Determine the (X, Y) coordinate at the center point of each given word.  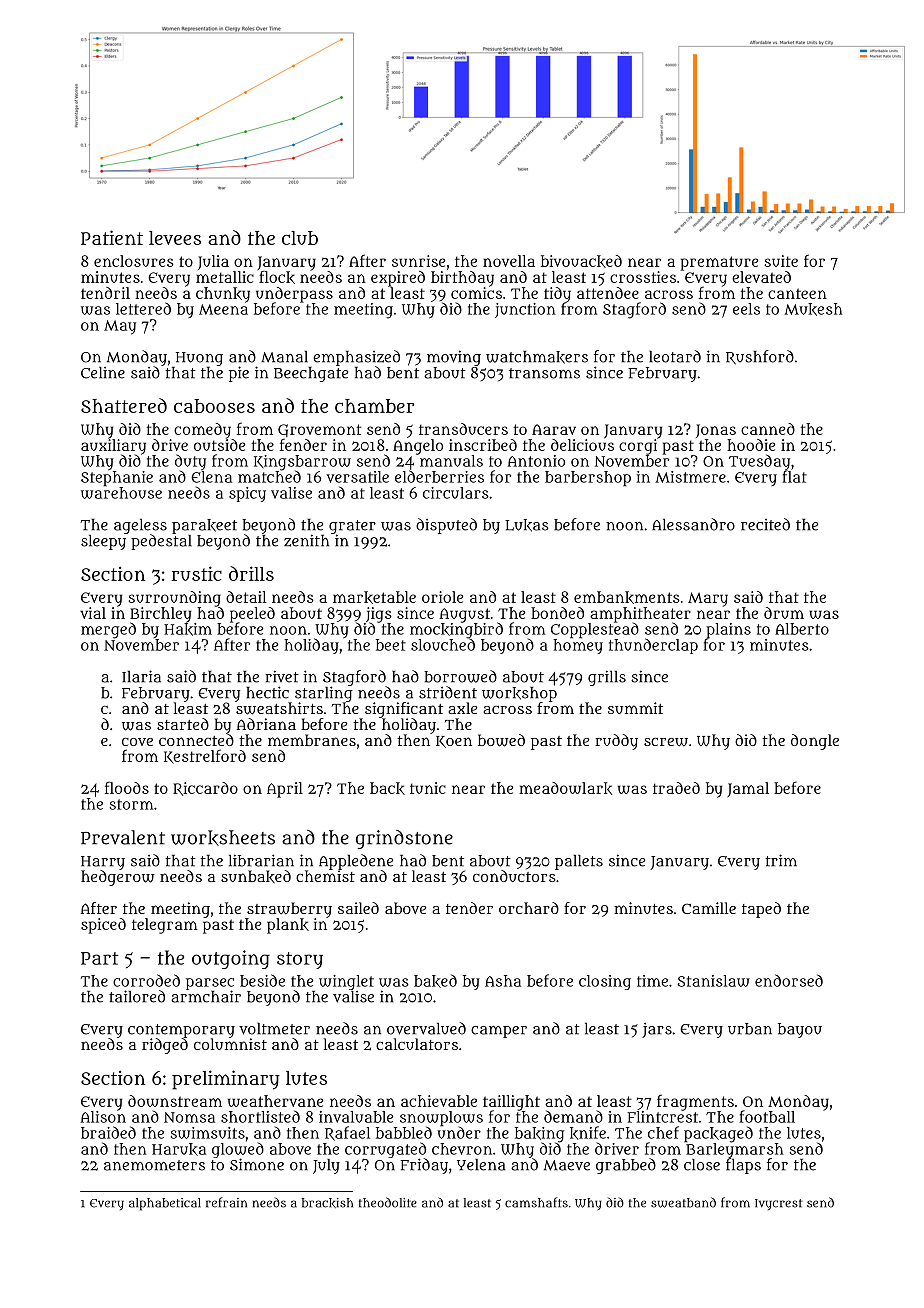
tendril (105, 293)
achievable (439, 1101)
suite (781, 261)
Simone (257, 1164)
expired (398, 279)
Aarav (554, 429)
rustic (196, 573)
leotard (675, 356)
